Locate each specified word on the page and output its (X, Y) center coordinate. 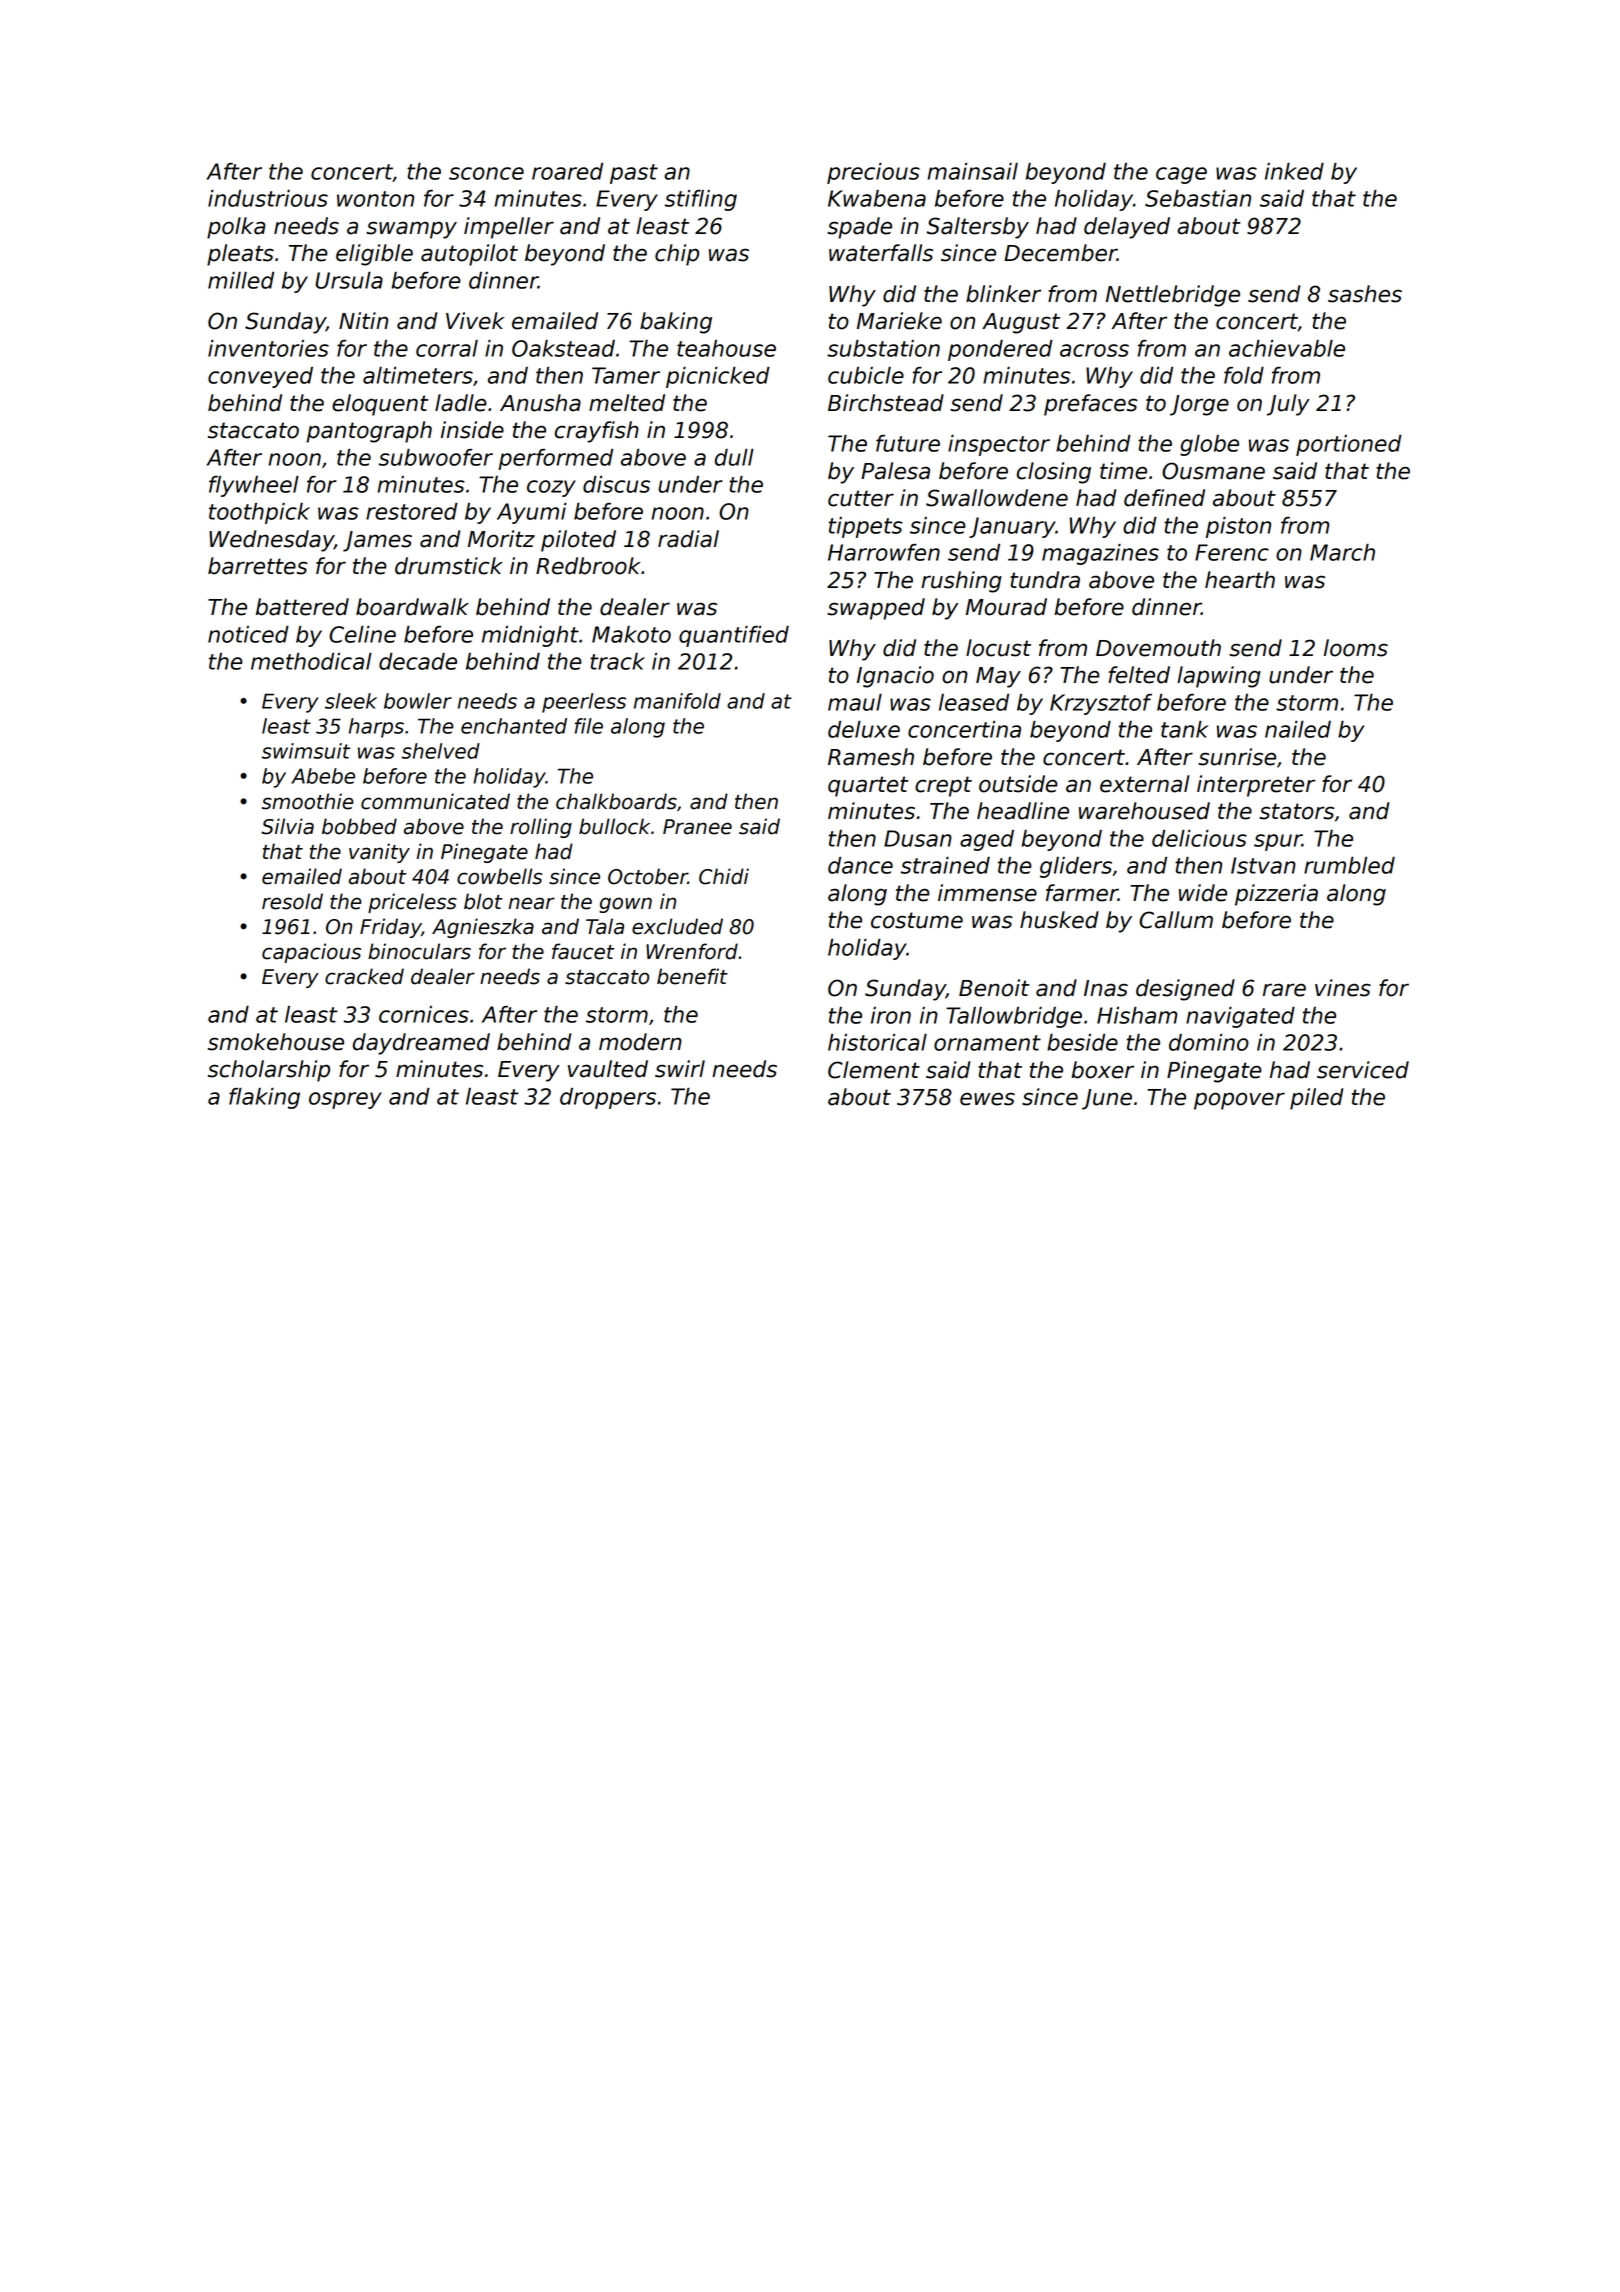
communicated (435, 801)
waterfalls (881, 253)
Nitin (363, 320)
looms (1356, 648)
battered (302, 607)
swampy (411, 230)
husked (1059, 920)
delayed (1127, 228)
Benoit (994, 988)
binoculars (419, 951)
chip (677, 255)
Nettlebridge (1173, 296)
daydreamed (421, 1044)
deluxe (864, 729)
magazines (1100, 554)
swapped (876, 609)
